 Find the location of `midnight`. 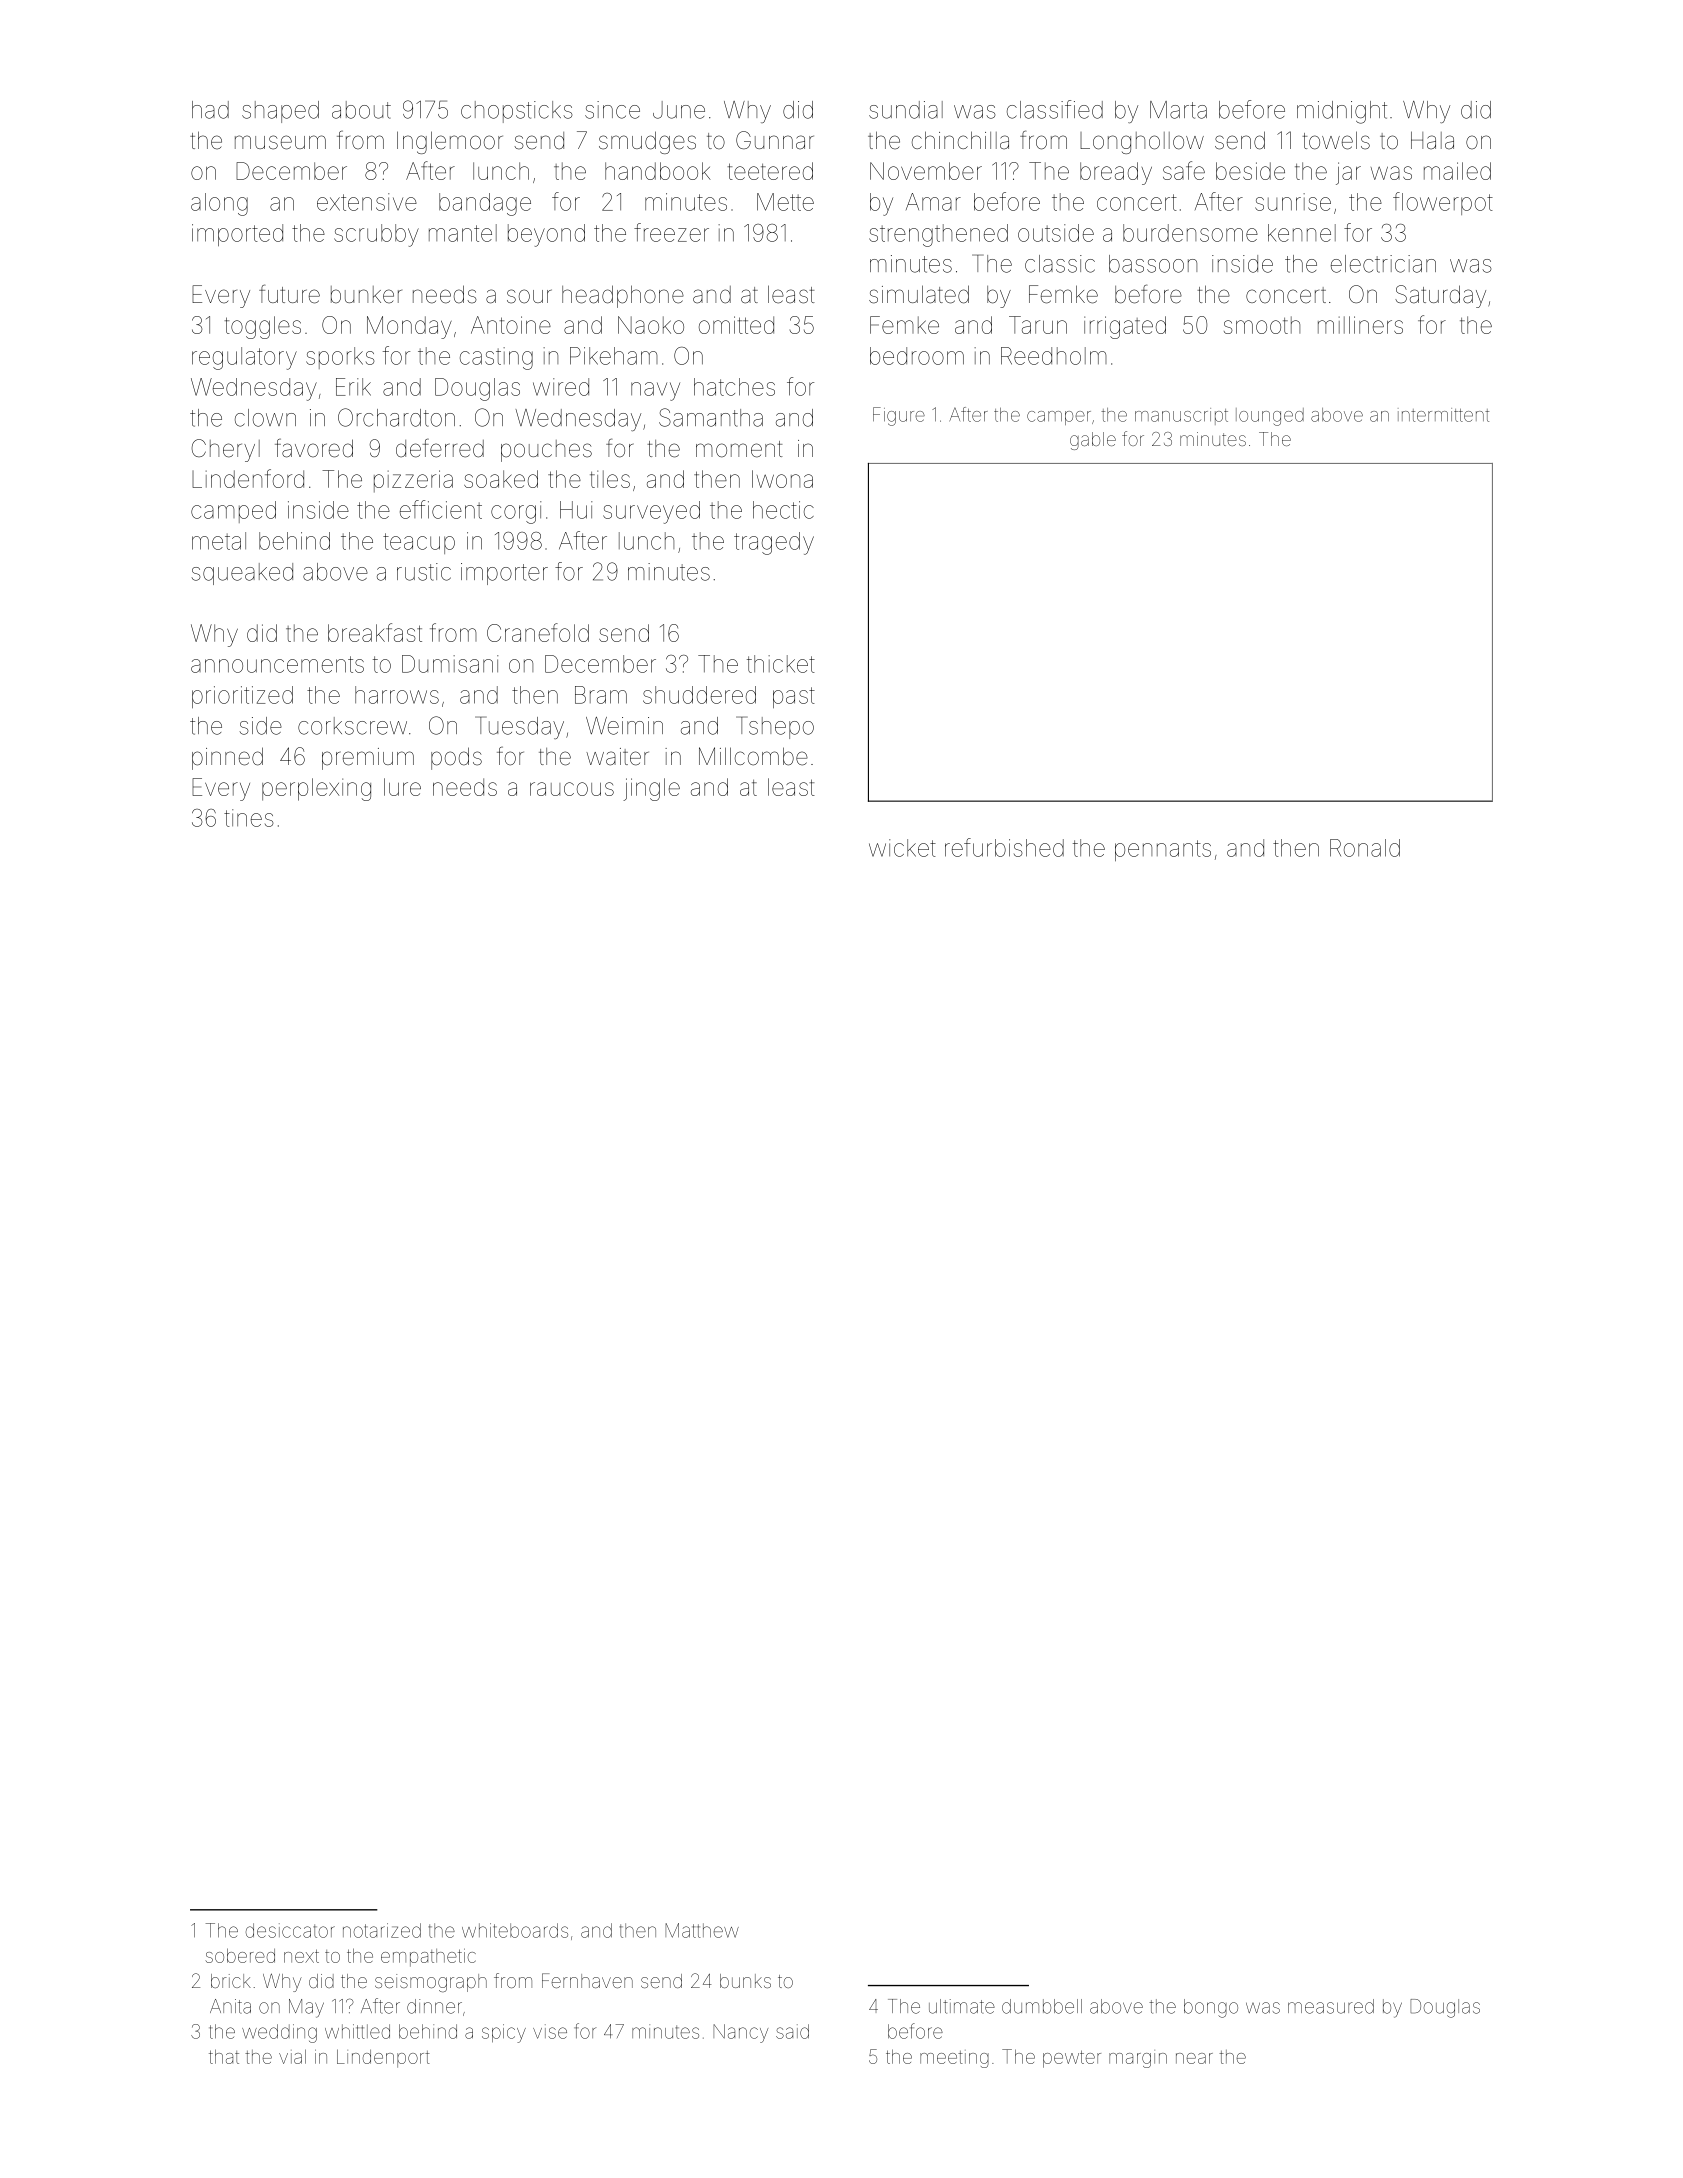

midnight is located at coordinates (1342, 112).
